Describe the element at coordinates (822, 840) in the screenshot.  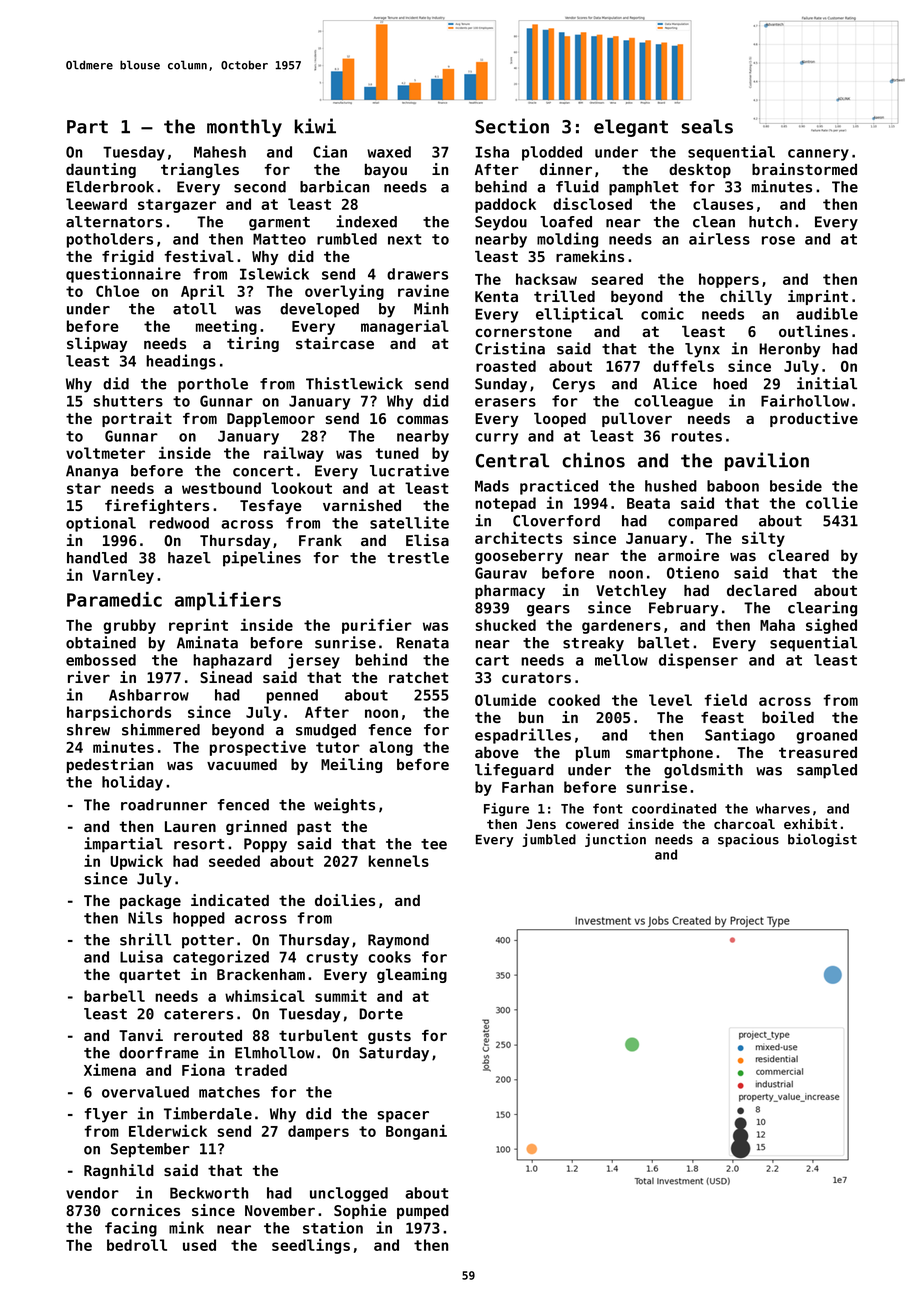
I see `biologist` at that location.
